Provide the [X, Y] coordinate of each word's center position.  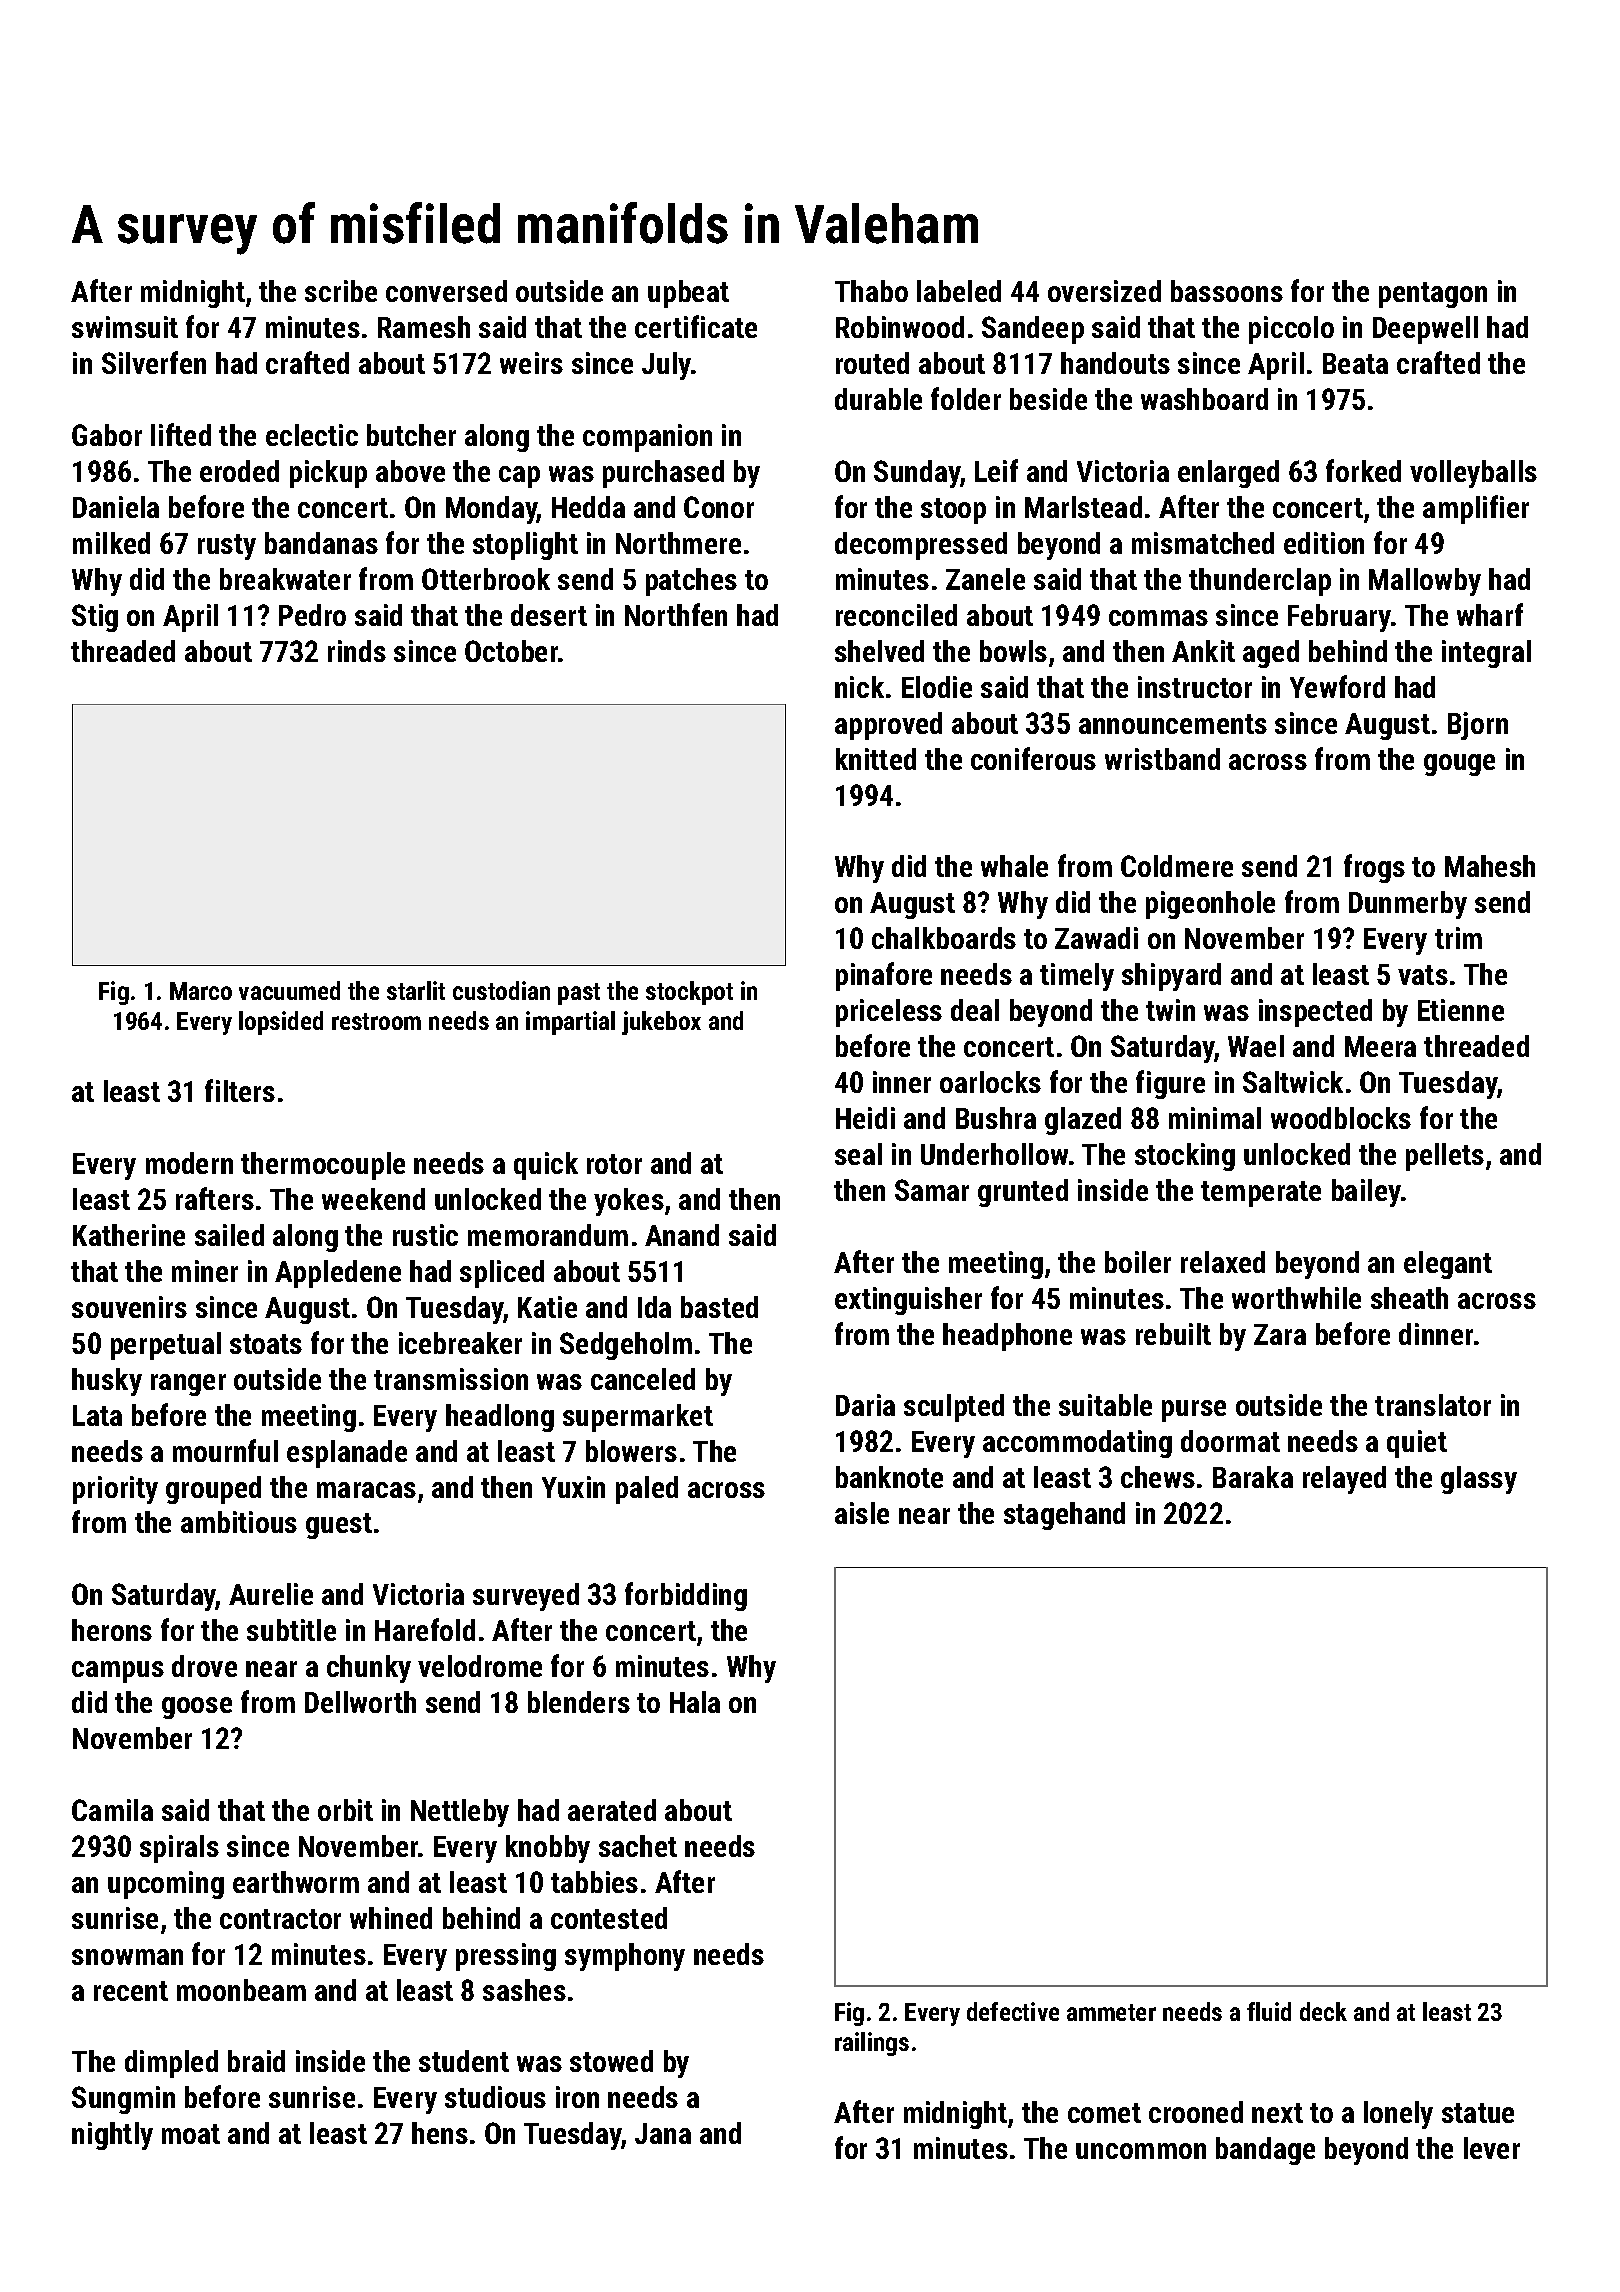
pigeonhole [1210, 905]
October [512, 651]
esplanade [347, 1454]
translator [1433, 1405]
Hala [695, 1702]
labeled [959, 291]
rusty [227, 547]
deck [1323, 2011]
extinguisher [908, 1301]
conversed [446, 291]
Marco [201, 991]
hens [440, 2133]
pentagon [1433, 295]
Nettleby [460, 1813]
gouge [1459, 765]
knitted [876, 759]
